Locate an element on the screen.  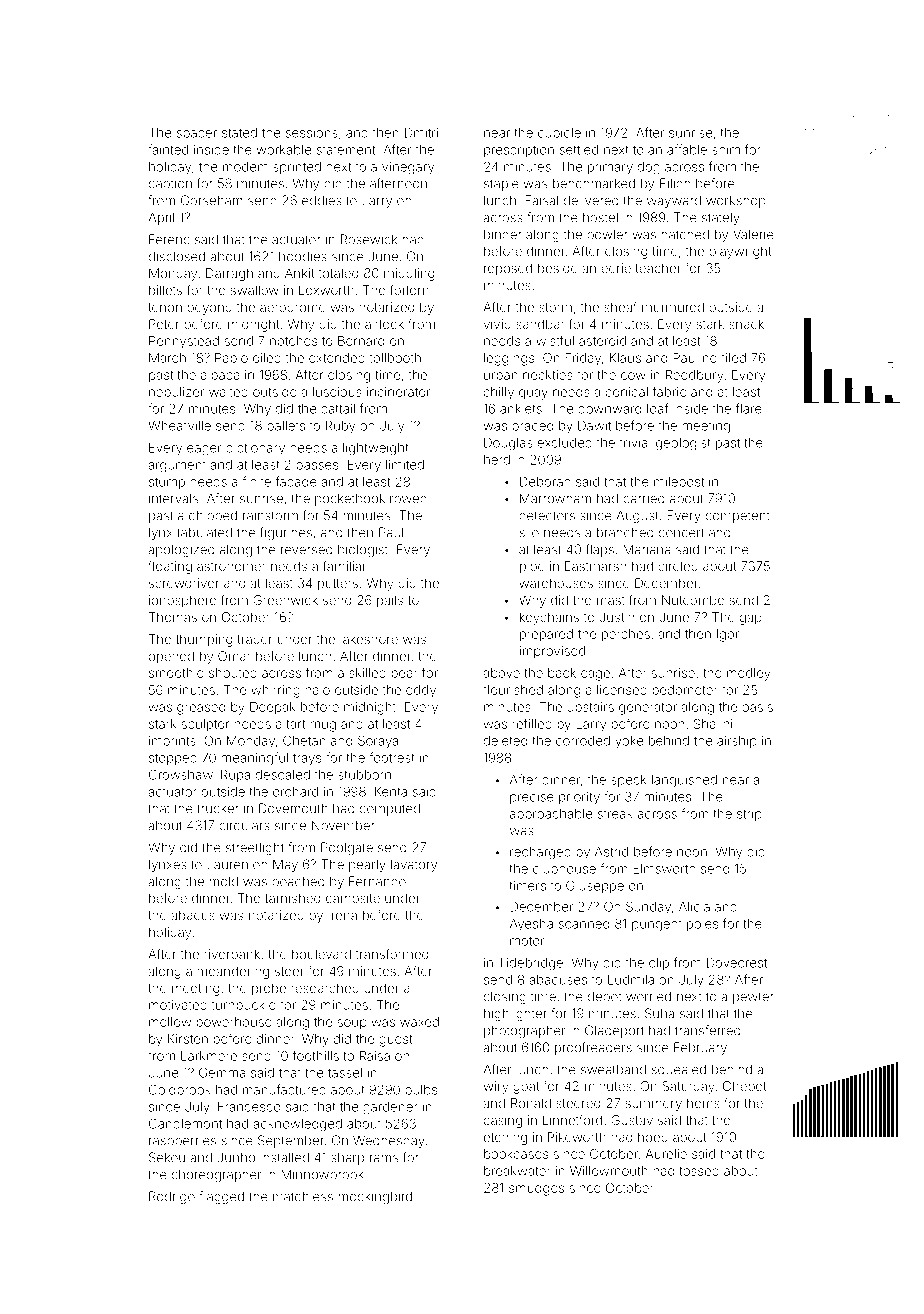
improvised is located at coordinates (552, 652).
